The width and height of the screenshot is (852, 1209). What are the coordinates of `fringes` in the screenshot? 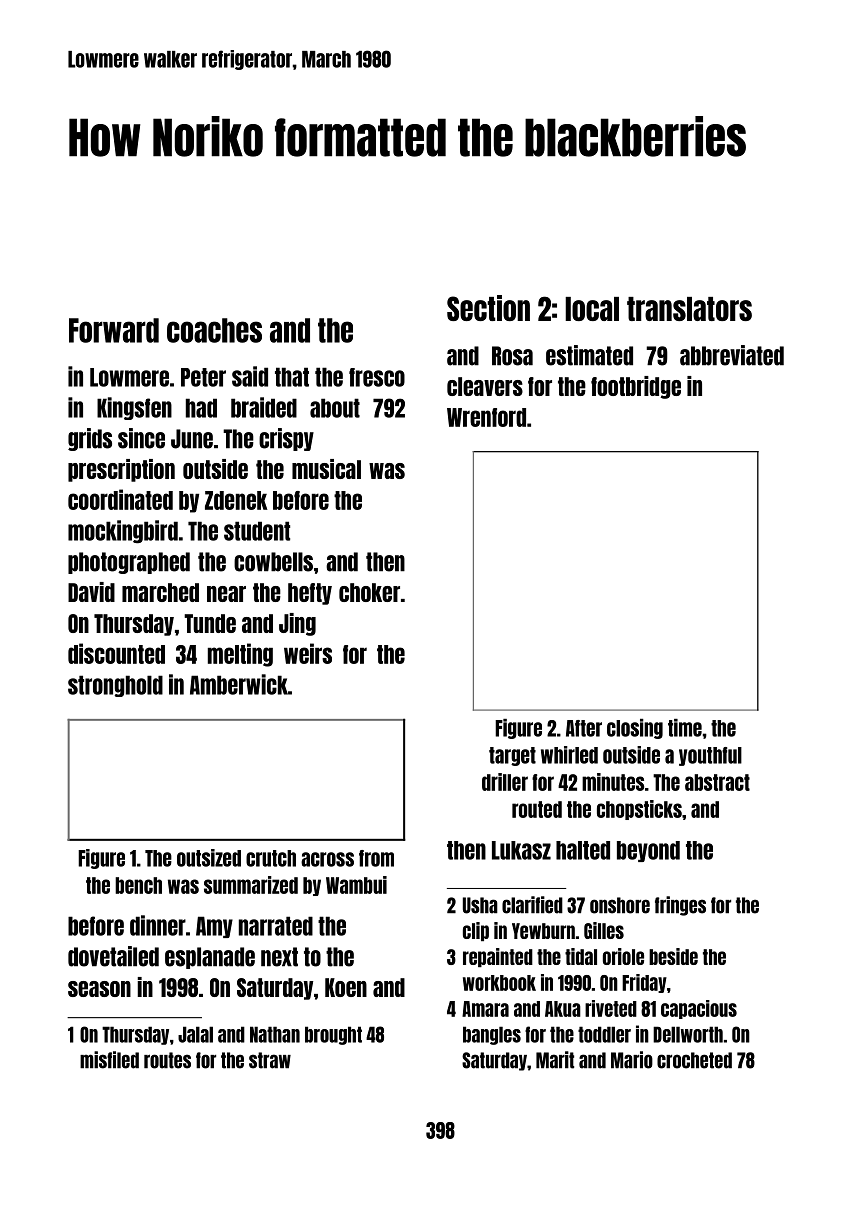 It's located at (680, 906).
